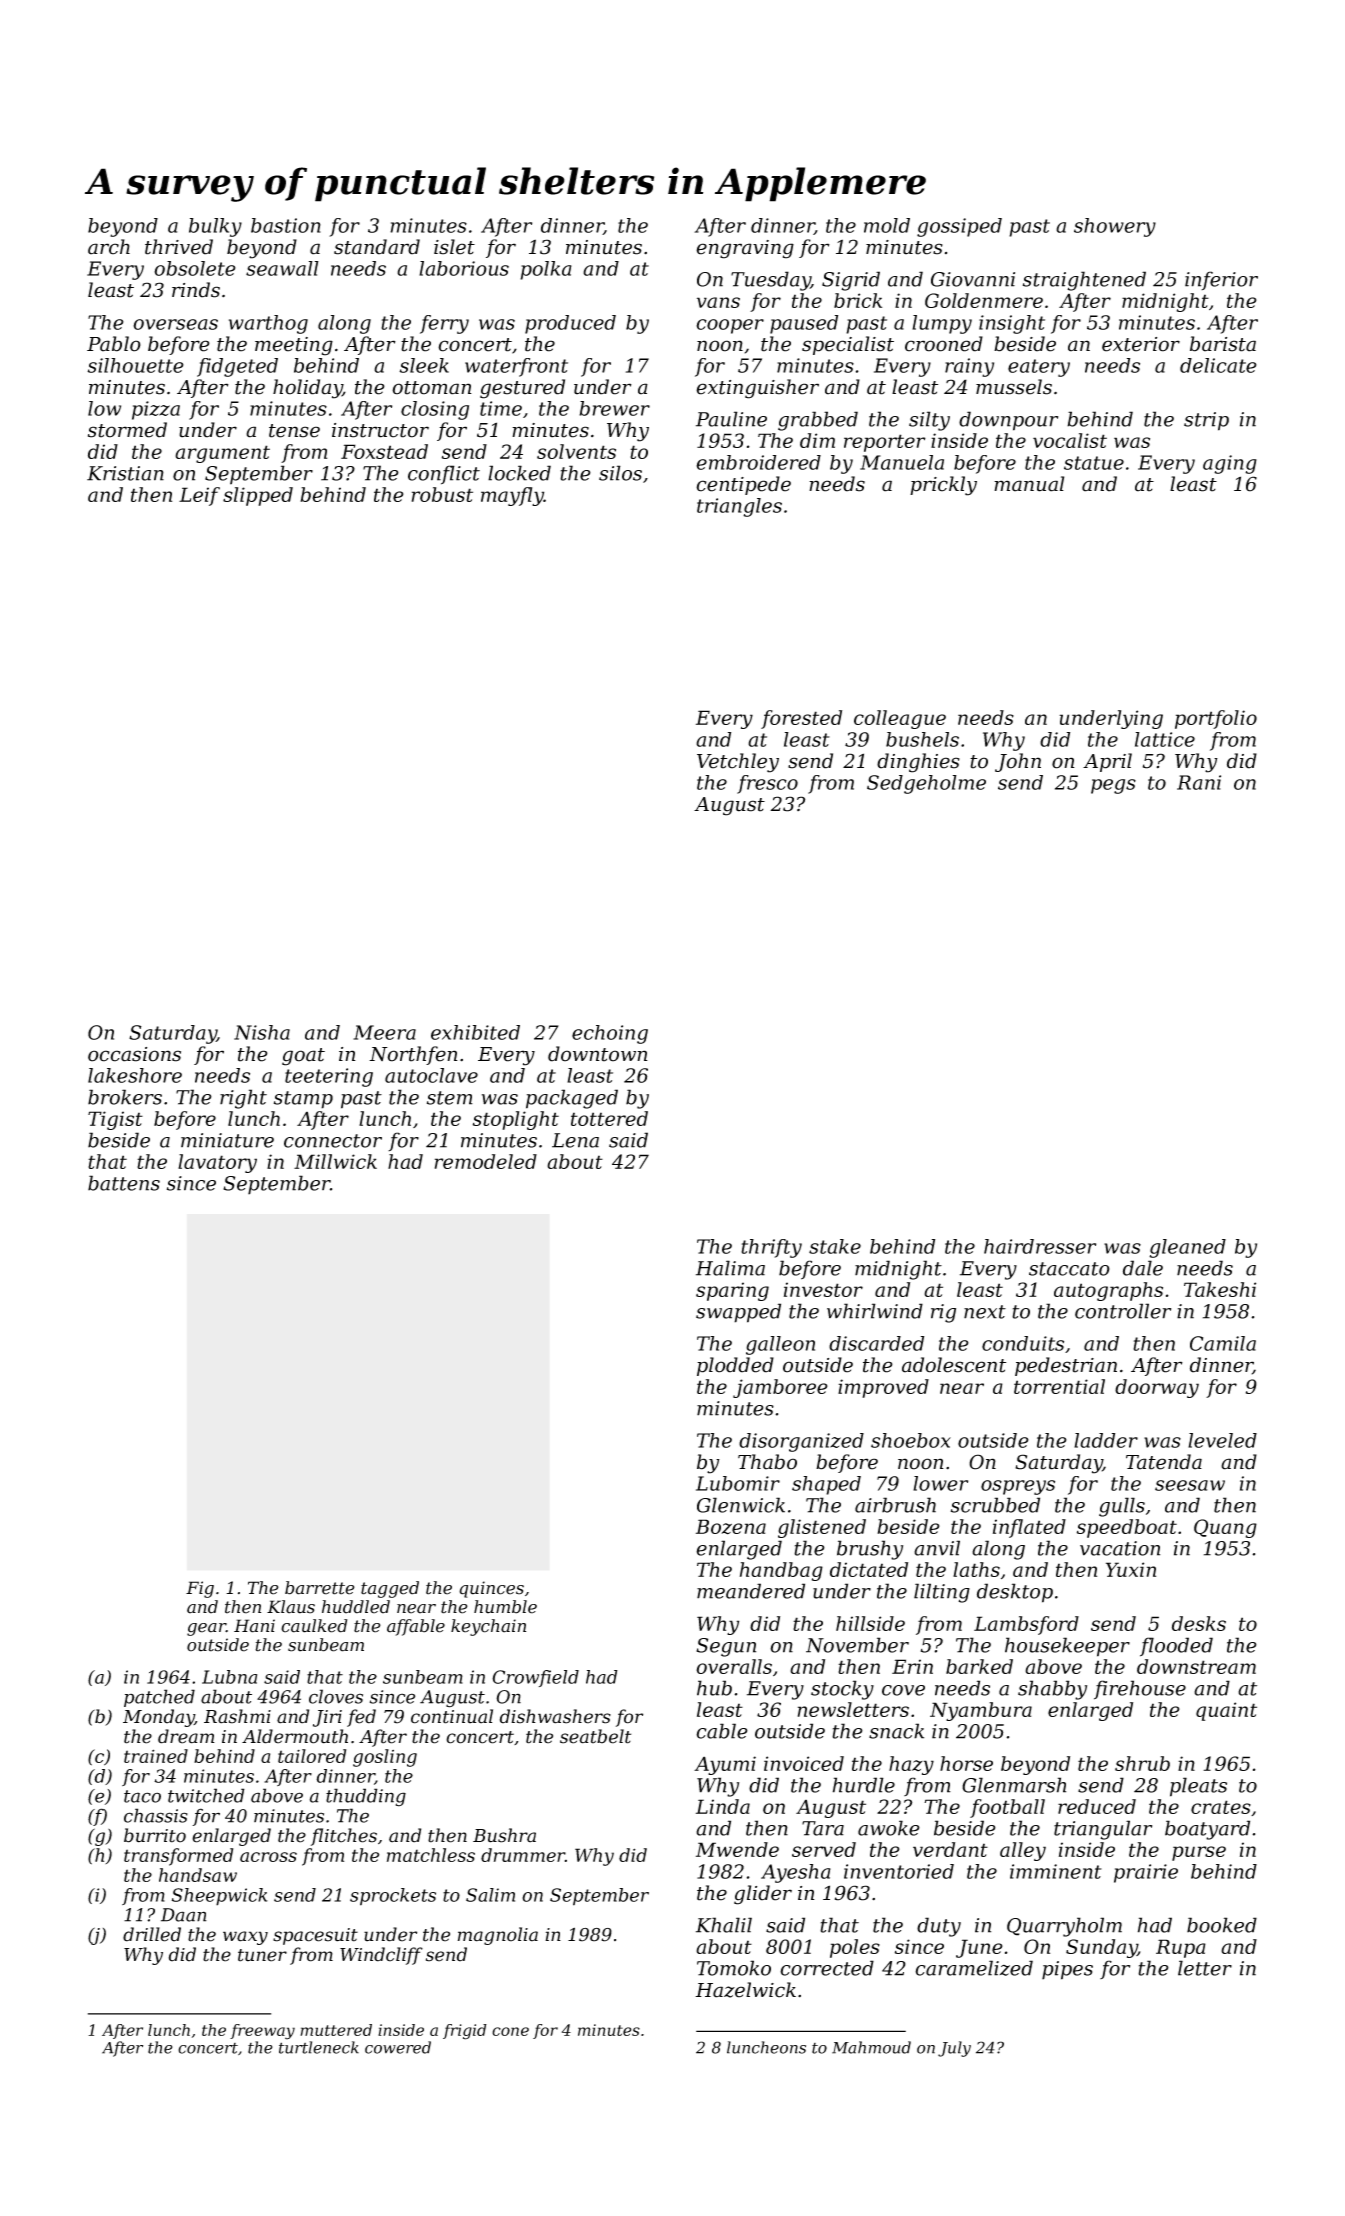  What do you see at coordinates (1221, 280) in the screenshot?
I see `inferior` at bounding box center [1221, 280].
